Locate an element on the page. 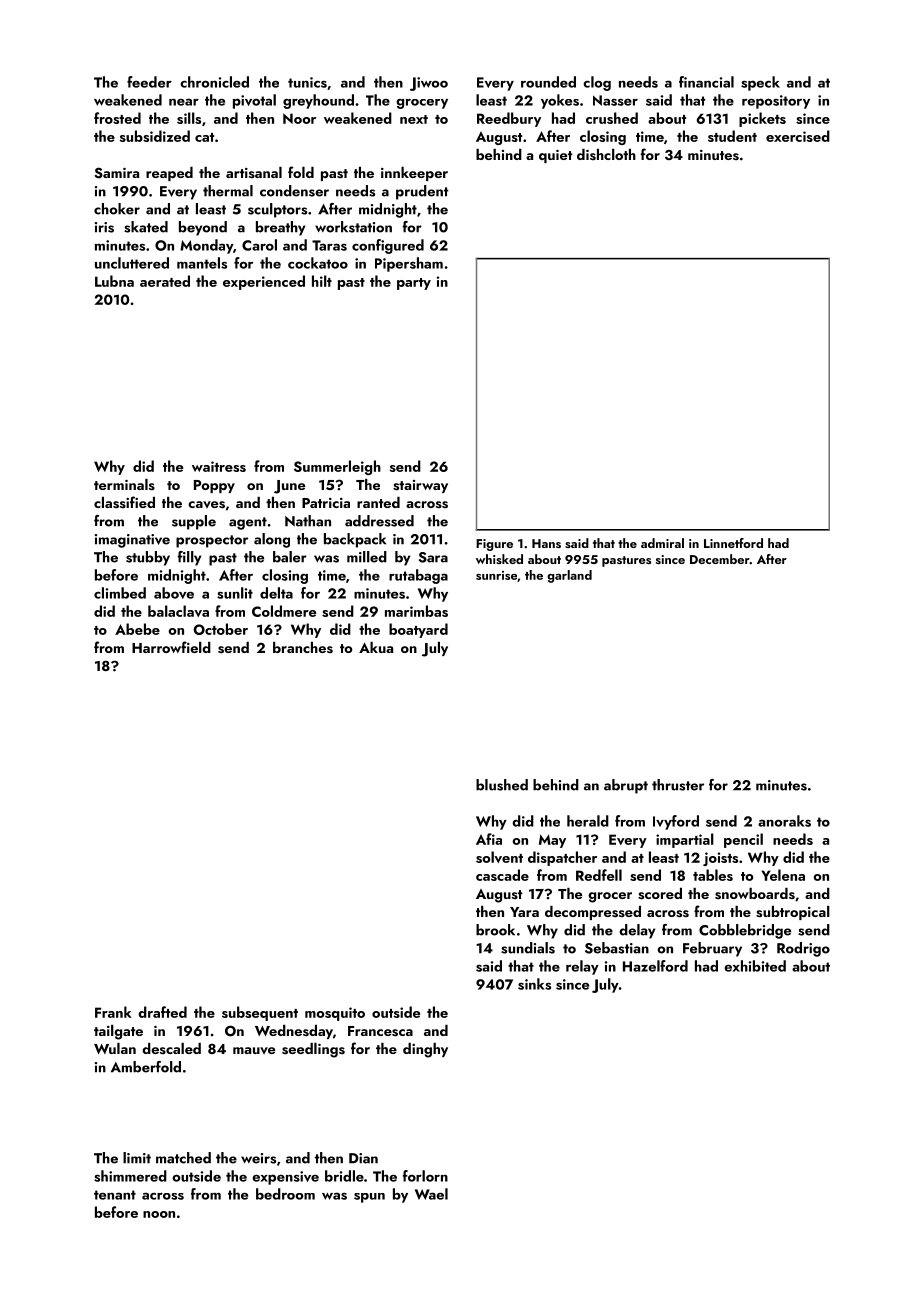 The image size is (924, 1308). workstation is located at coordinates (353, 227).
